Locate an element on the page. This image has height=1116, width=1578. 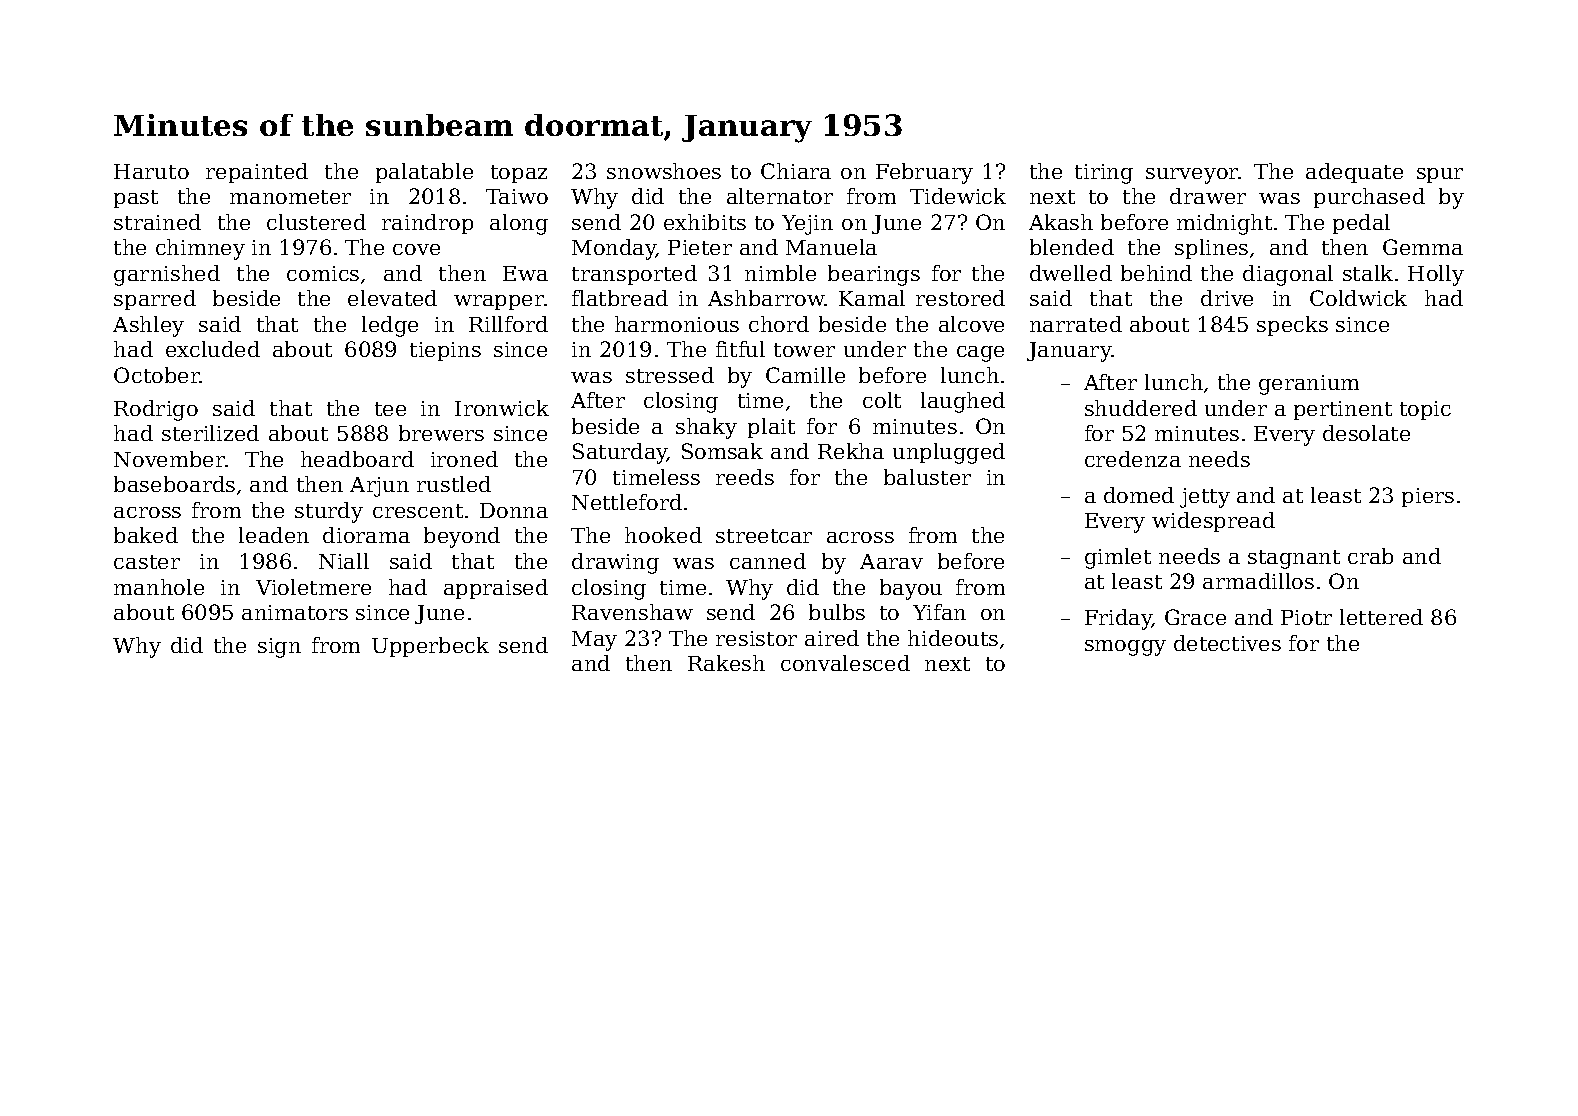
colt is located at coordinates (882, 400).
